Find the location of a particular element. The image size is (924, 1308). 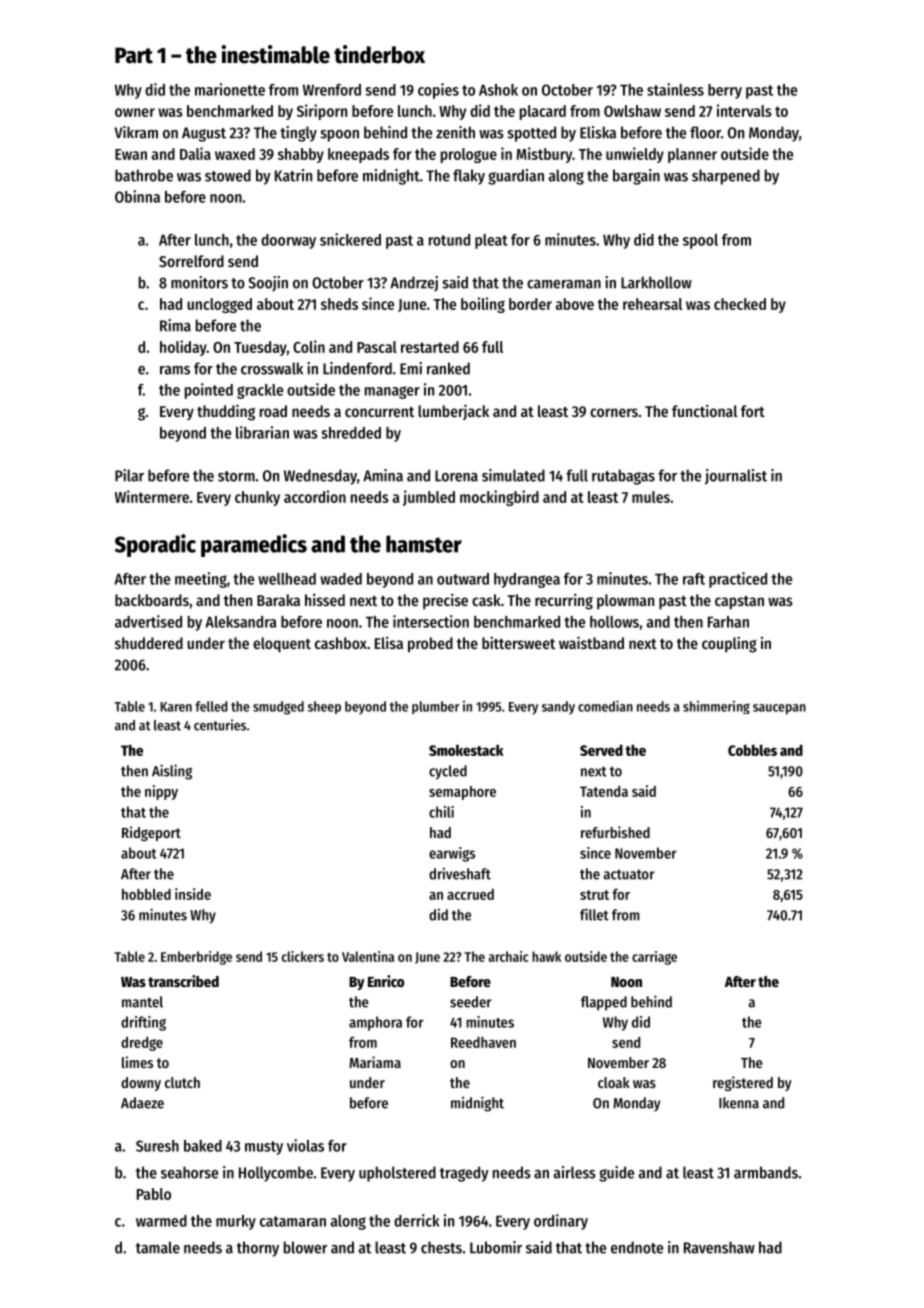

sharpened is located at coordinates (726, 177).
